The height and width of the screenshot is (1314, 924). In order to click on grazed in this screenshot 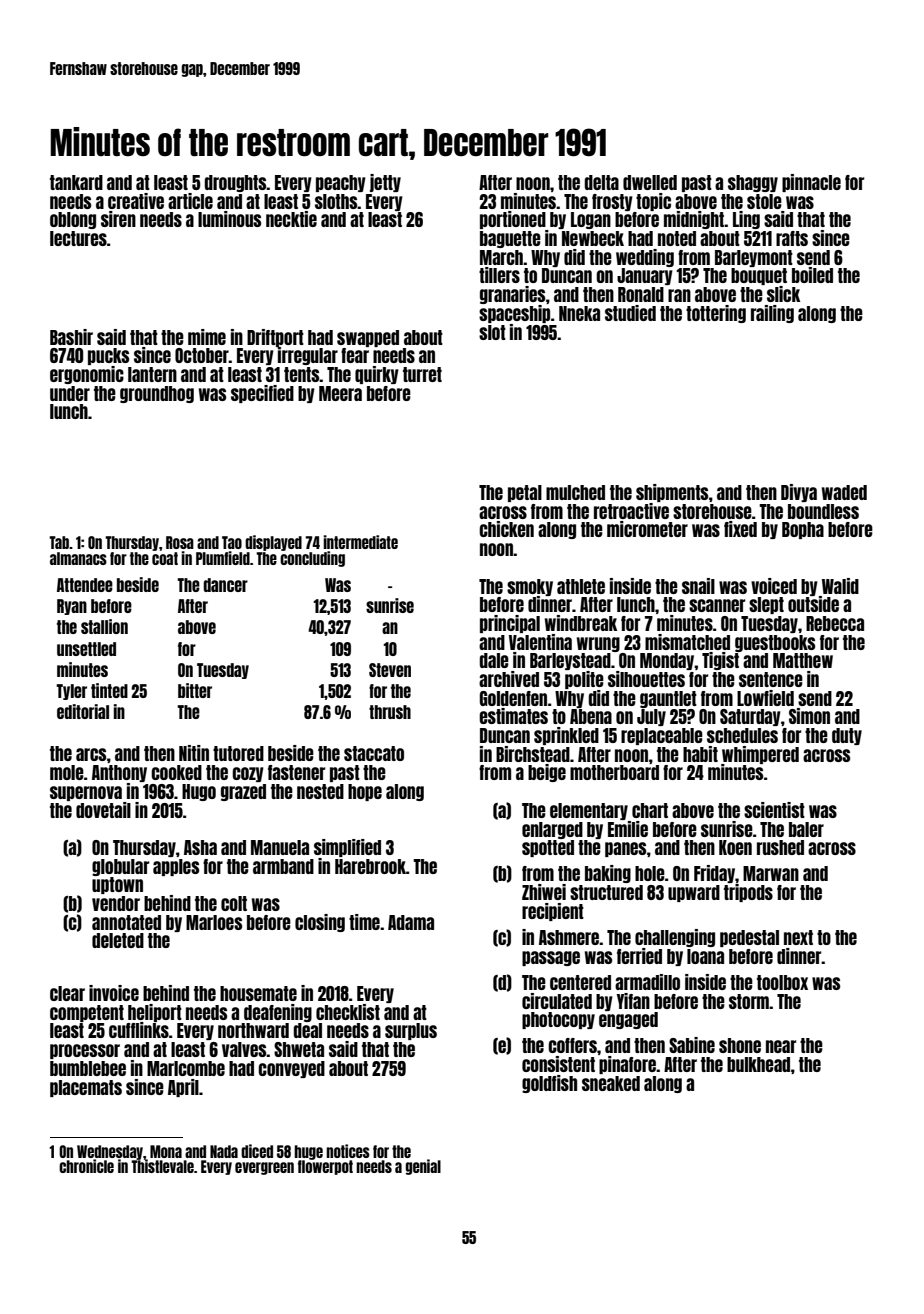, I will do `click(243, 792)`.
